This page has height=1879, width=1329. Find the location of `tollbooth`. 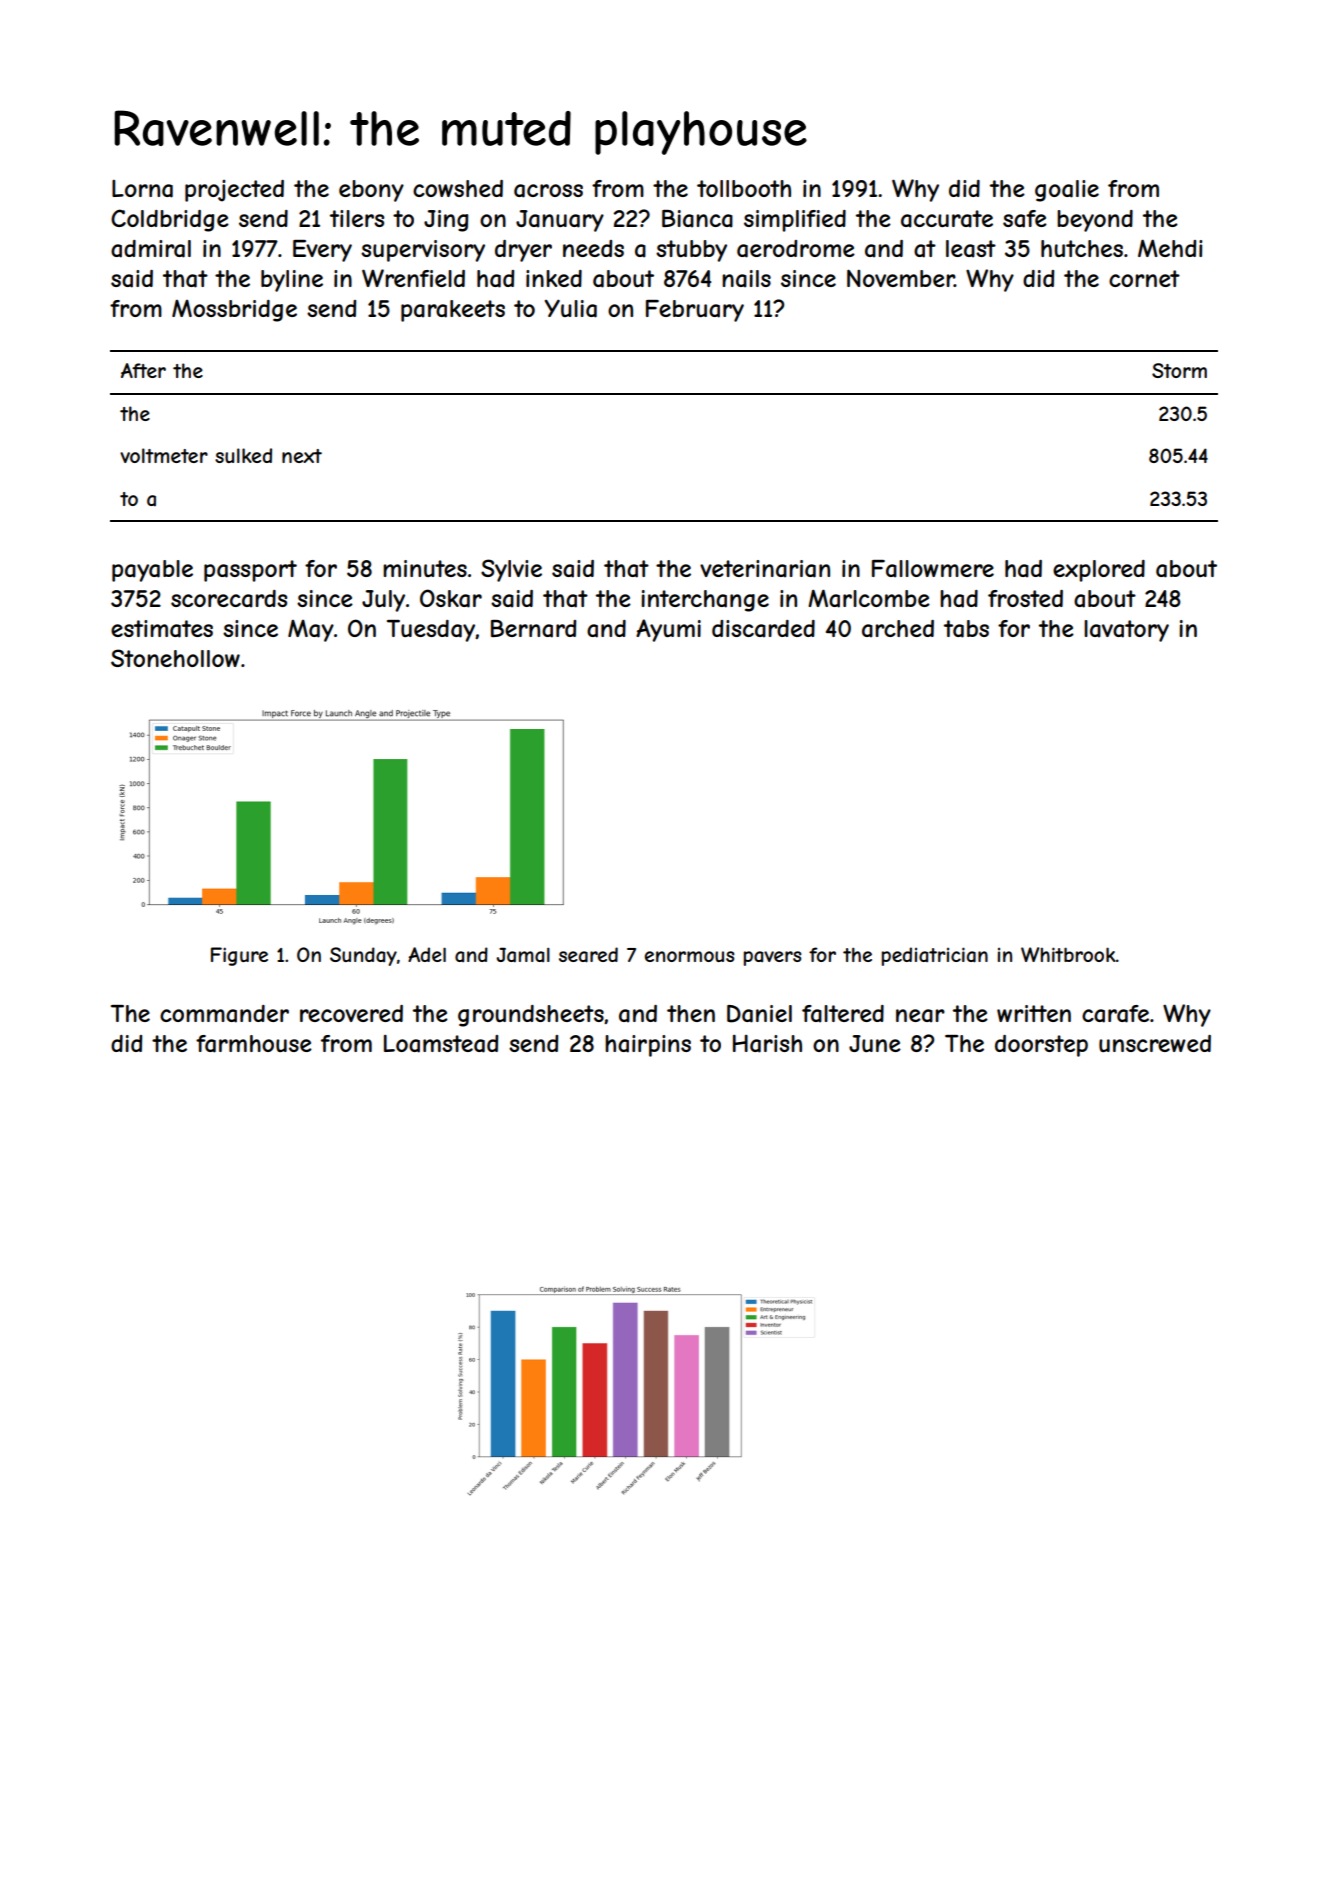

tollbooth is located at coordinates (744, 188).
